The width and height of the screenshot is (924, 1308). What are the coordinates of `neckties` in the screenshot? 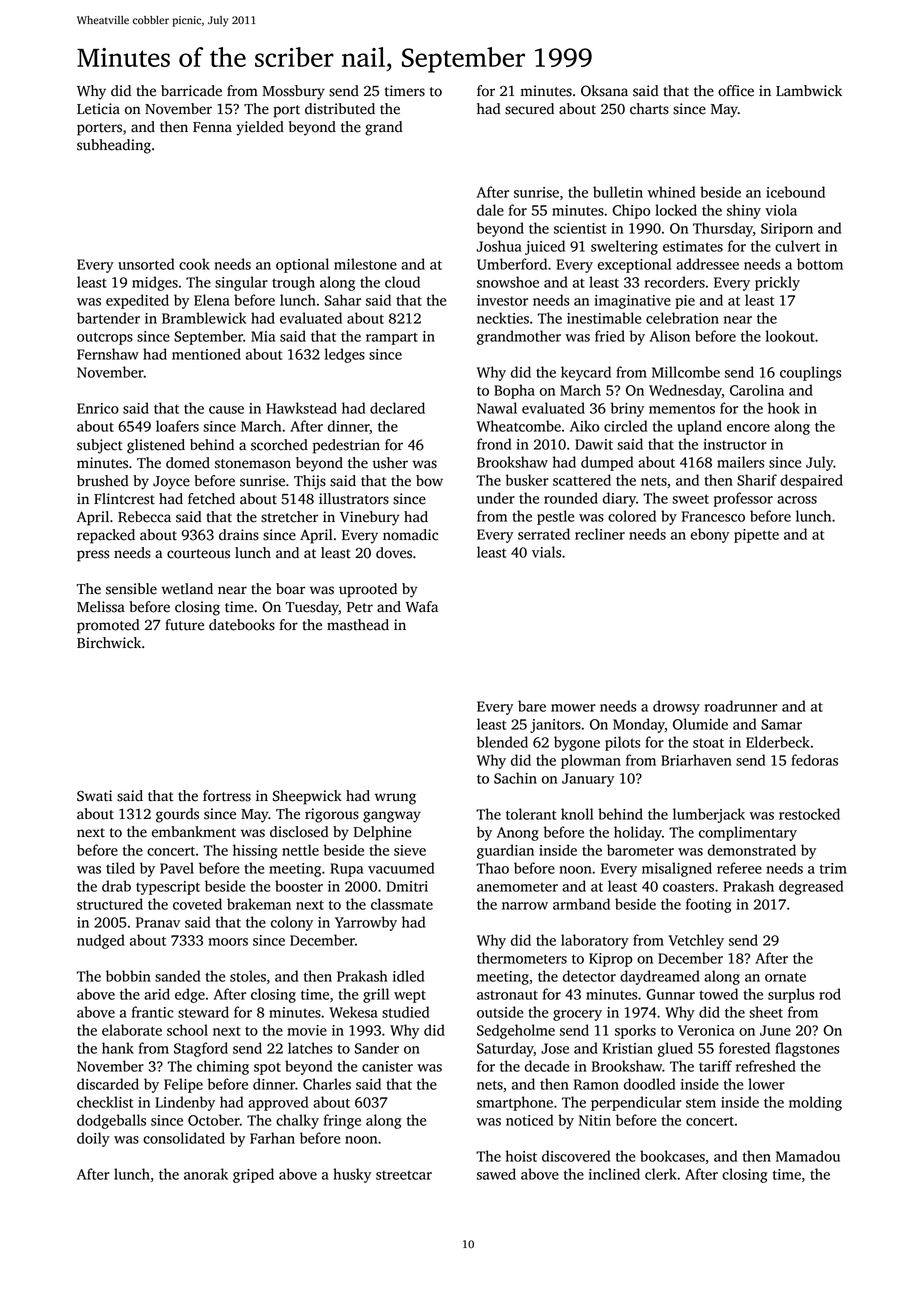 It's located at (503, 318).
